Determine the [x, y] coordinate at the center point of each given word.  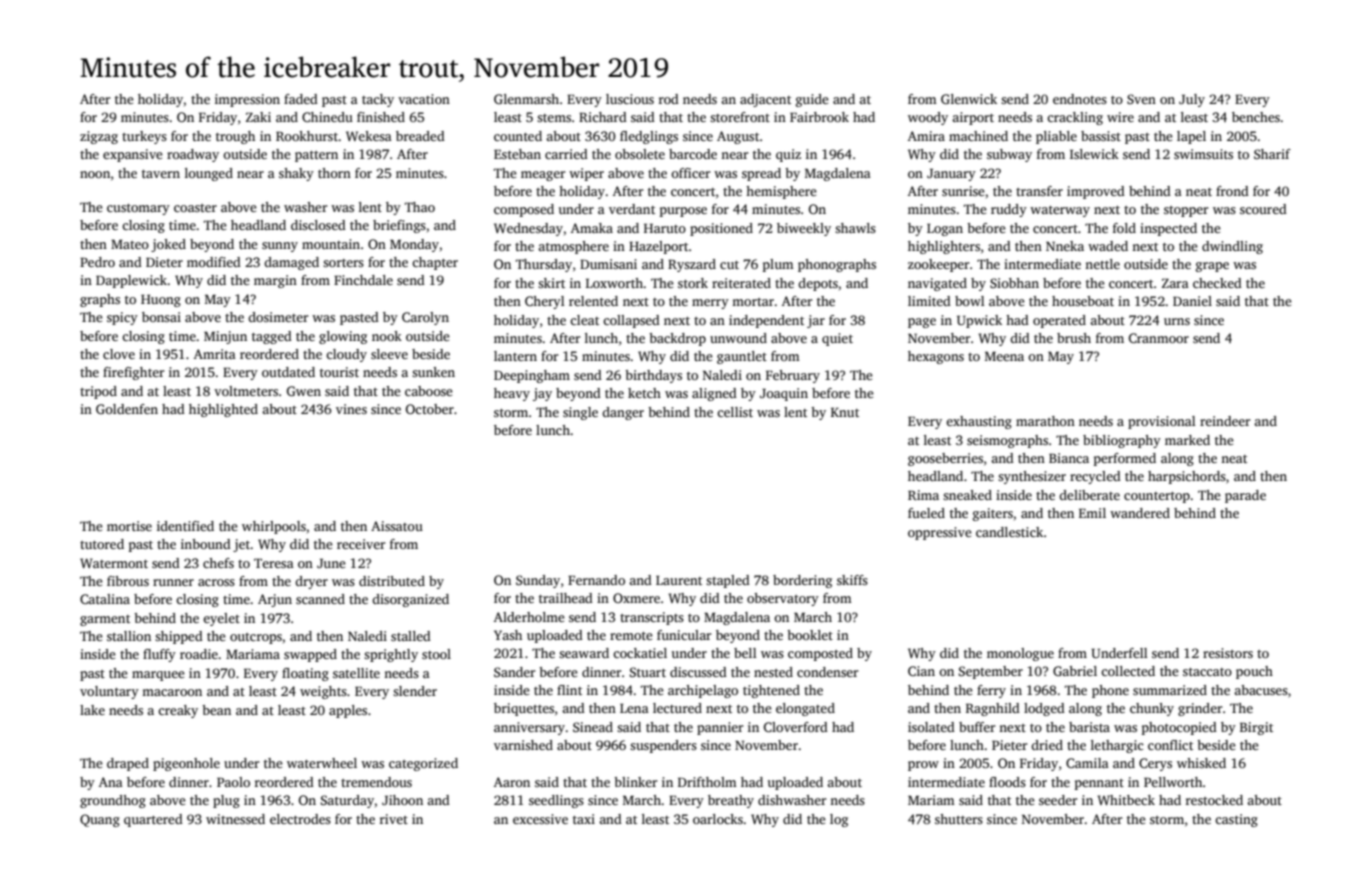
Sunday [538, 581]
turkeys [144, 137]
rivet [394, 819]
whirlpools [274, 527]
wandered [1140, 513]
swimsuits [1203, 154]
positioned [721, 229]
